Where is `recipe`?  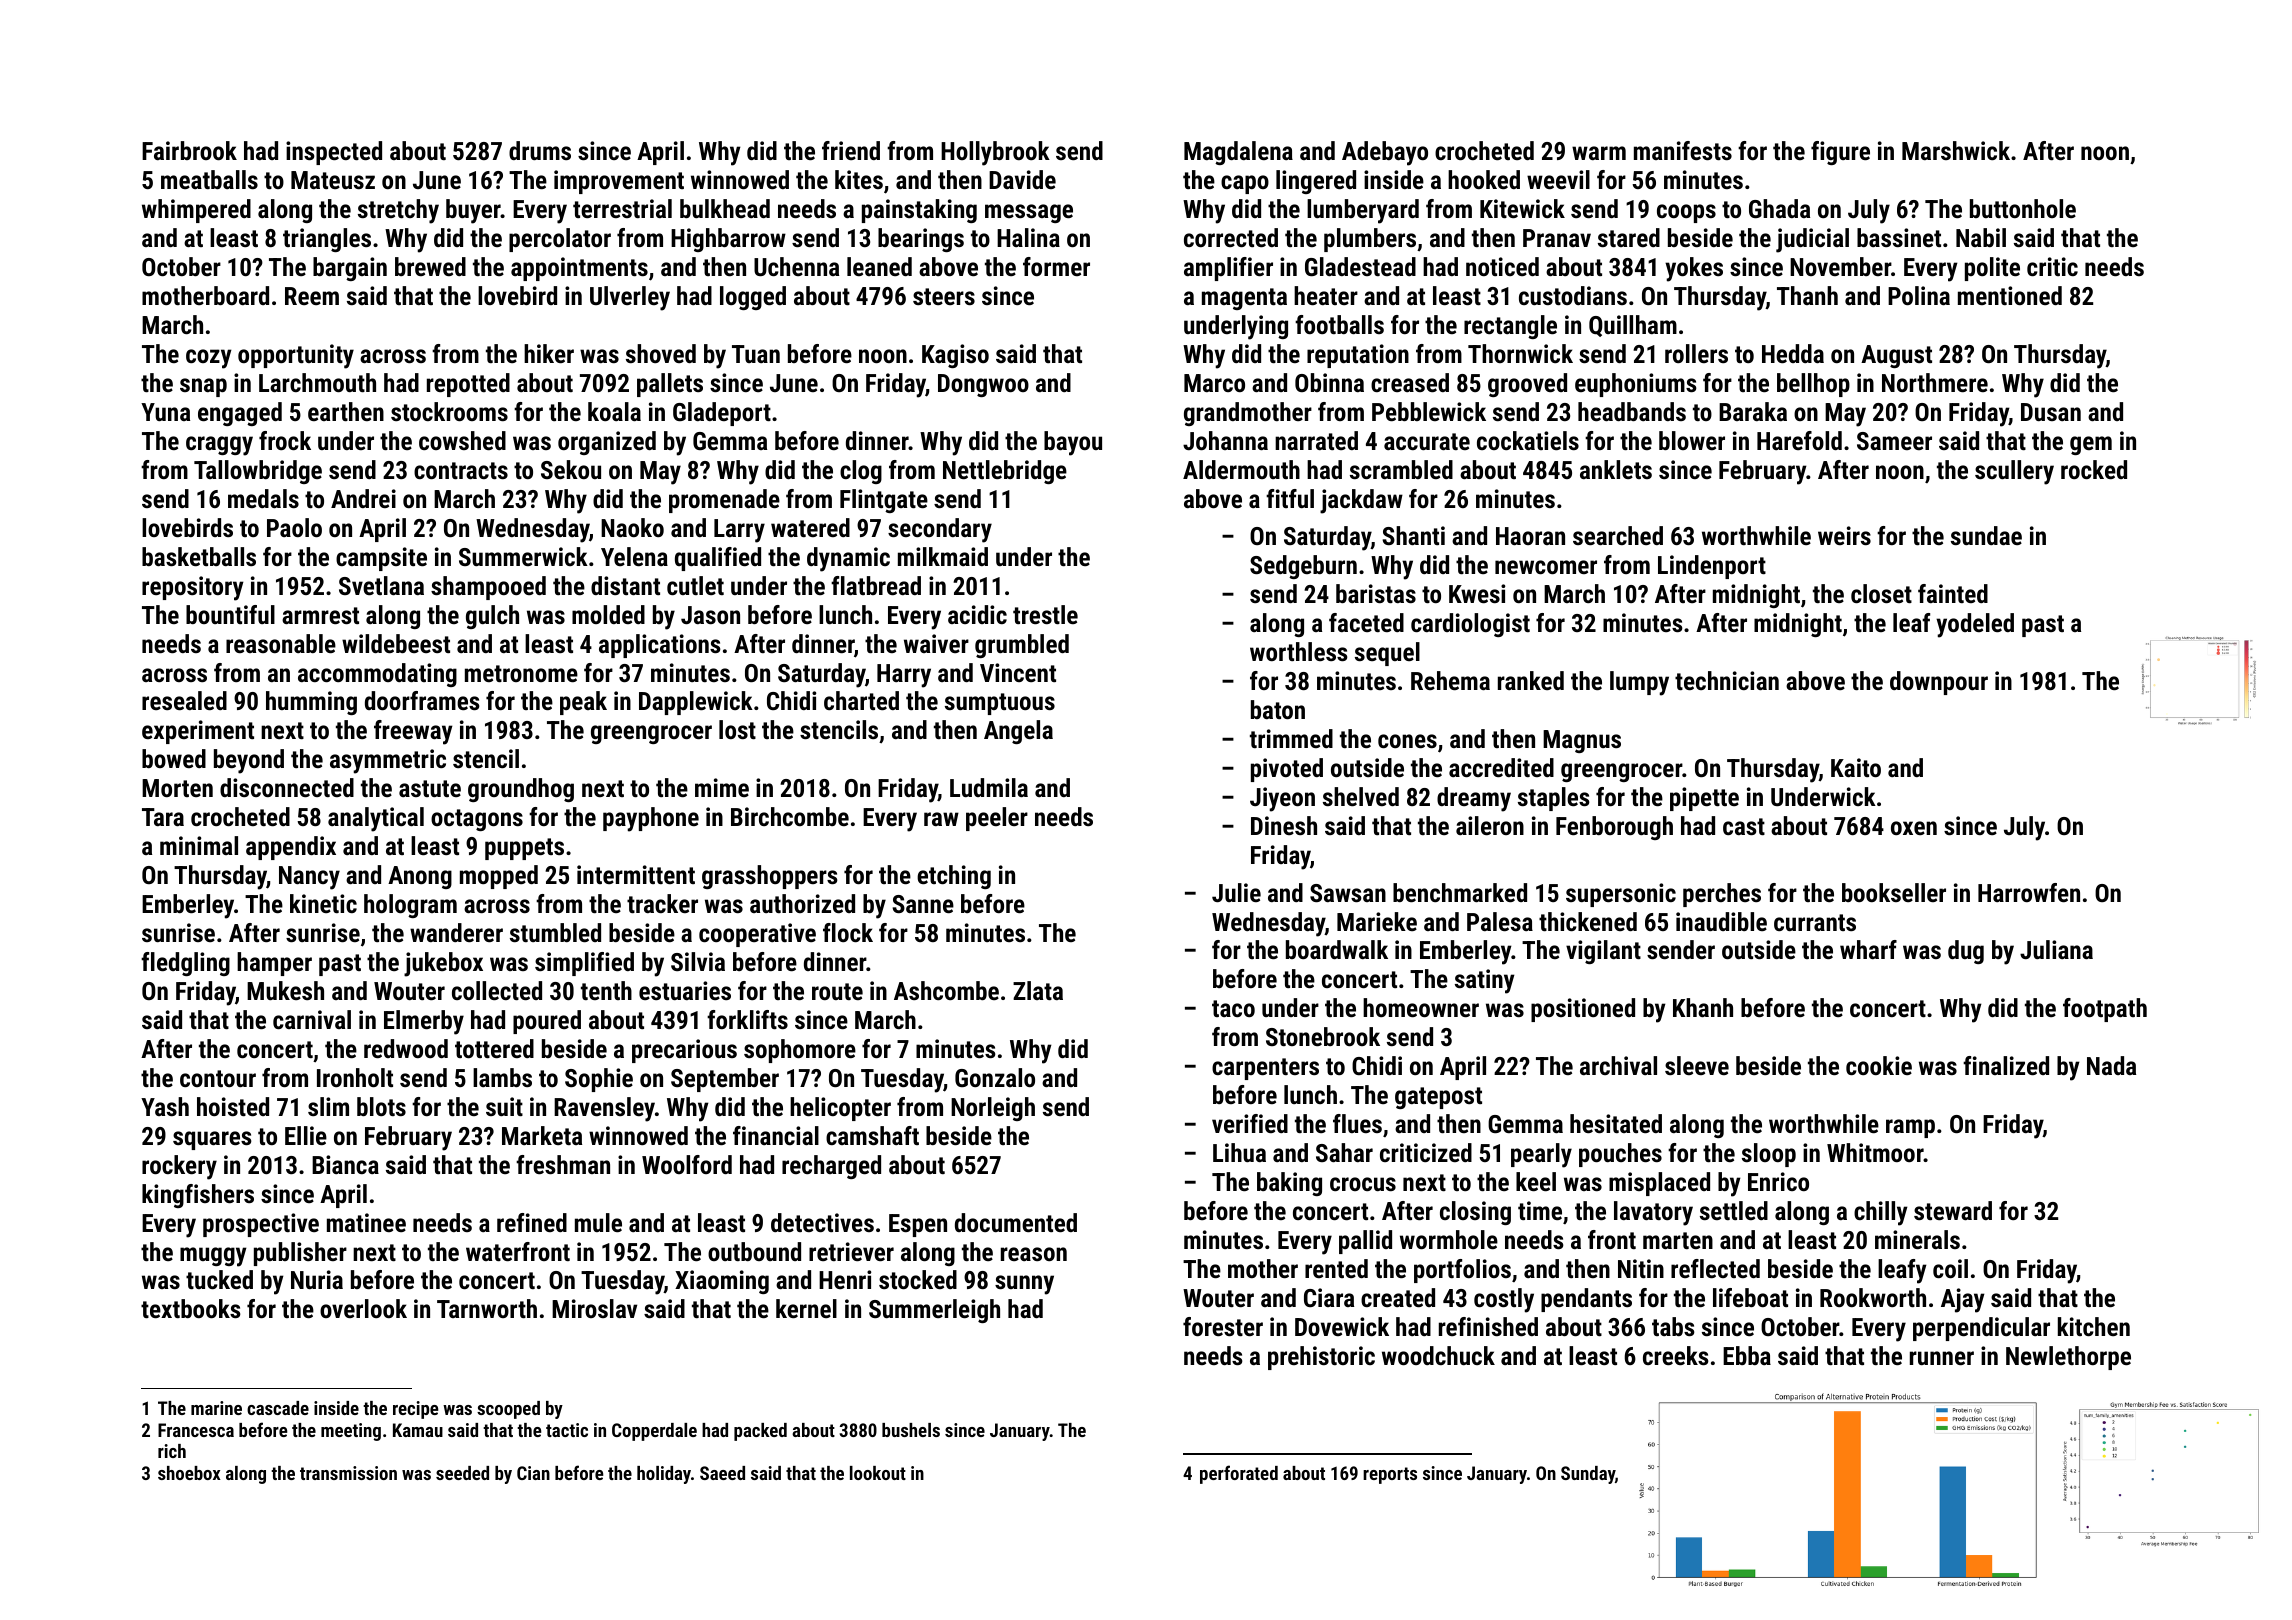 recipe is located at coordinates (415, 1410).
